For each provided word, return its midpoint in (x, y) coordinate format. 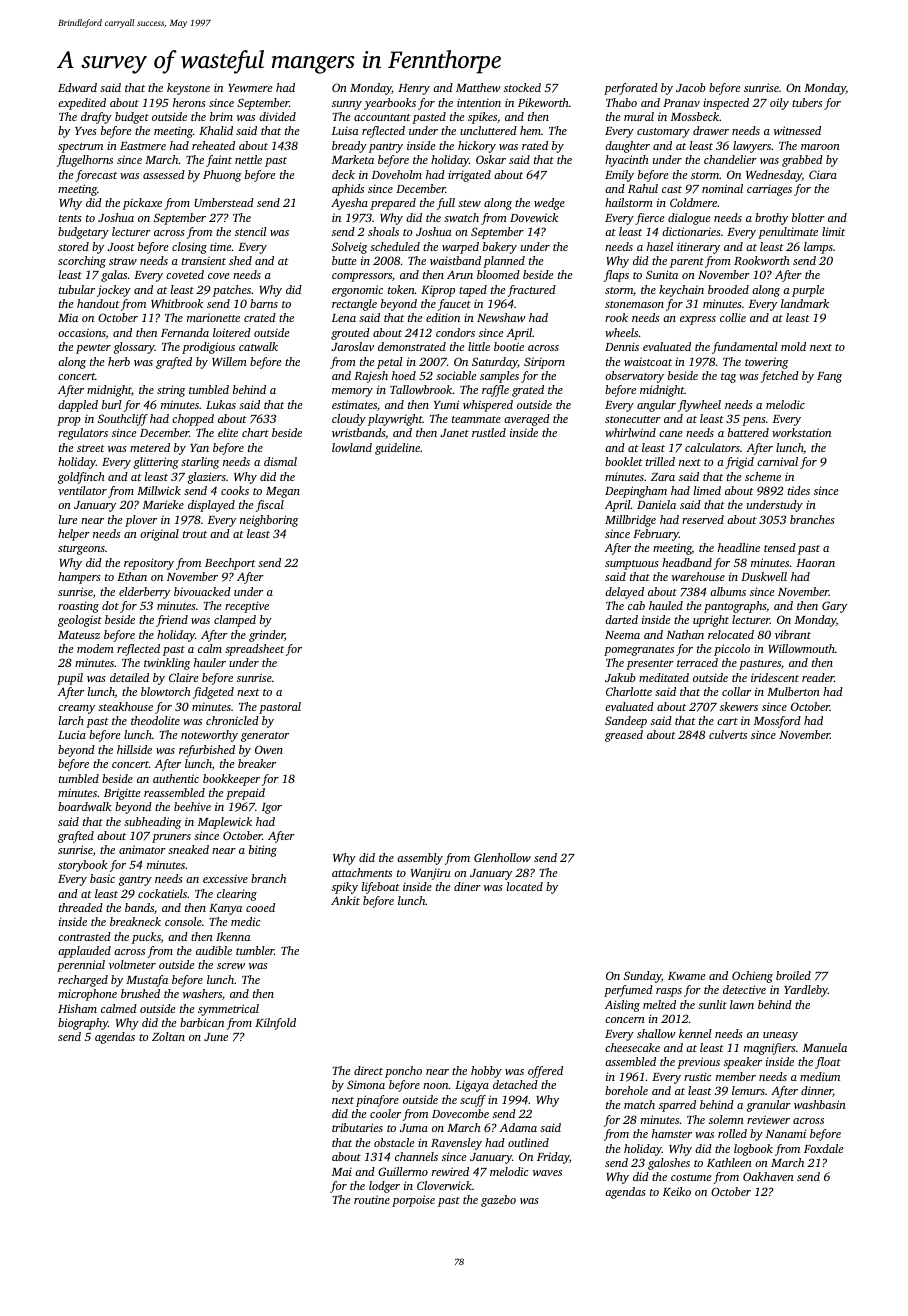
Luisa (345, 130)
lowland (352, 447)
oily (779, 104)
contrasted (84, 936)
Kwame (686, 976)
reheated (213, 145)
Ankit (345, 900)
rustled (489, 432)
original (159, 535)
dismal (280, 461)
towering (766, 363)
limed (707, 490)
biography (83, 1024)
